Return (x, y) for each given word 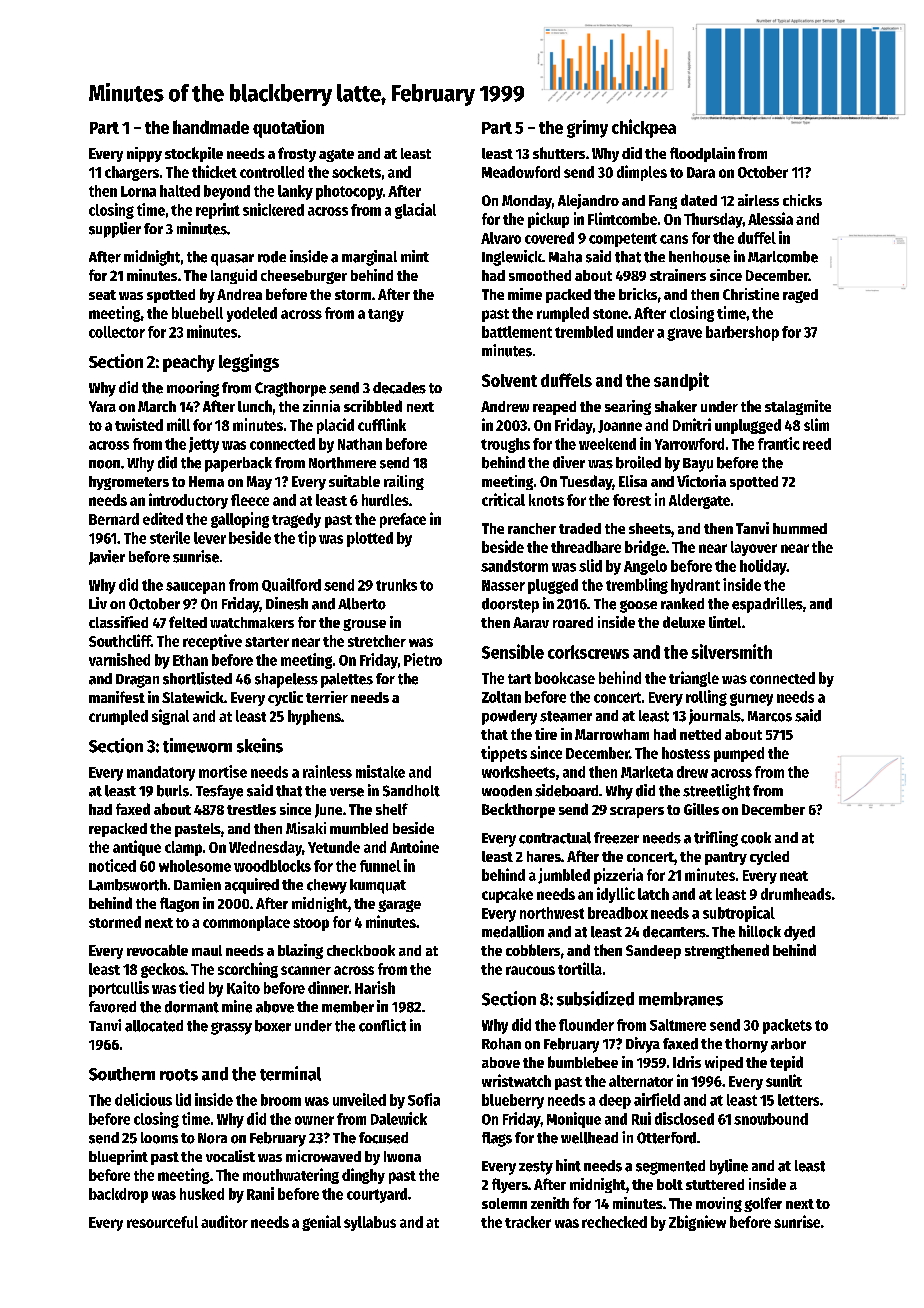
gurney (751, 699)
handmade (211, 127)
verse (347, 792)
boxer (273, 1026)
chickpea (644, 128)
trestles (251, 809)
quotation (288, 129)
